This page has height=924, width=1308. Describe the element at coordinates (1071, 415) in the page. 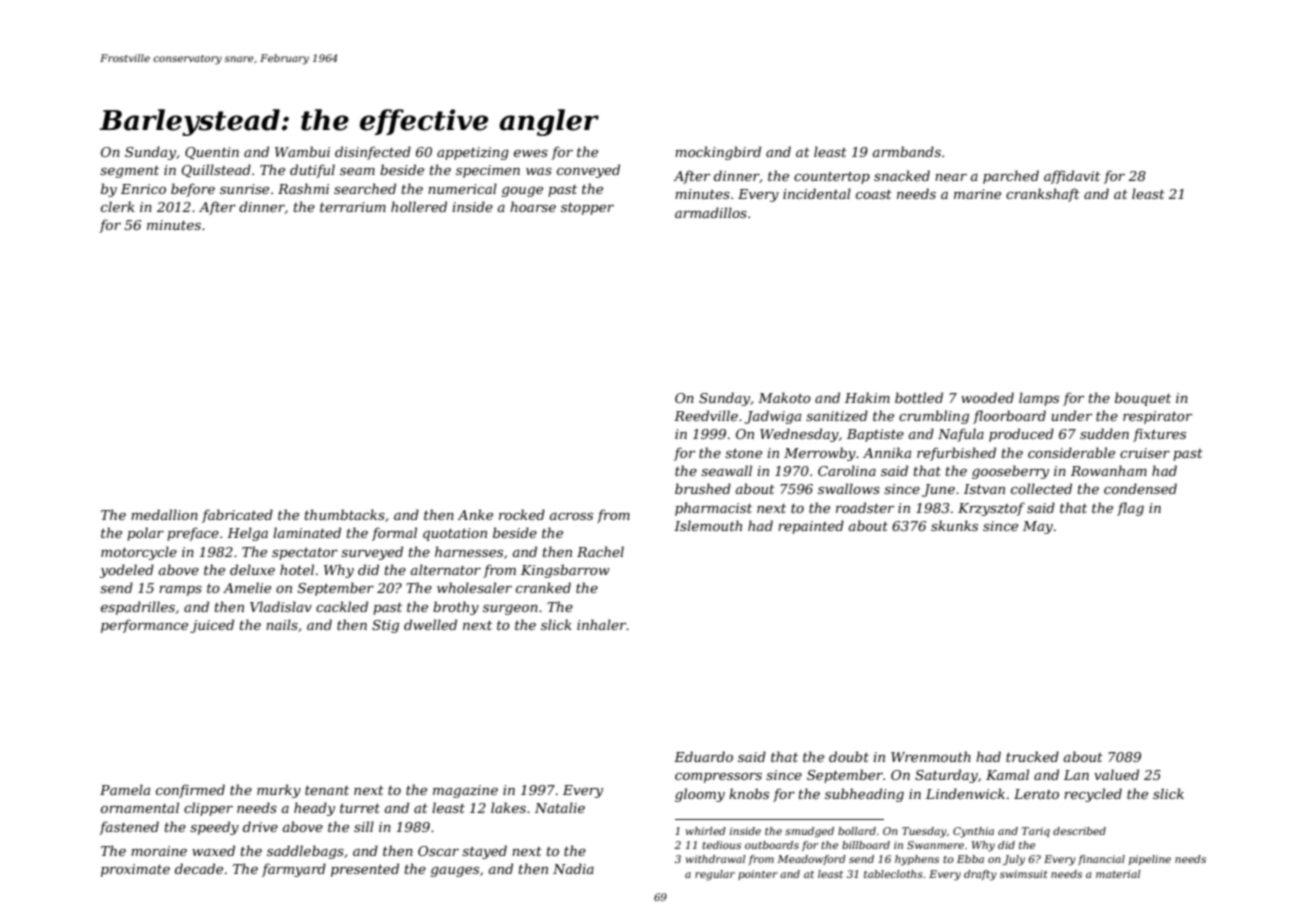

I see `under` at that location.
